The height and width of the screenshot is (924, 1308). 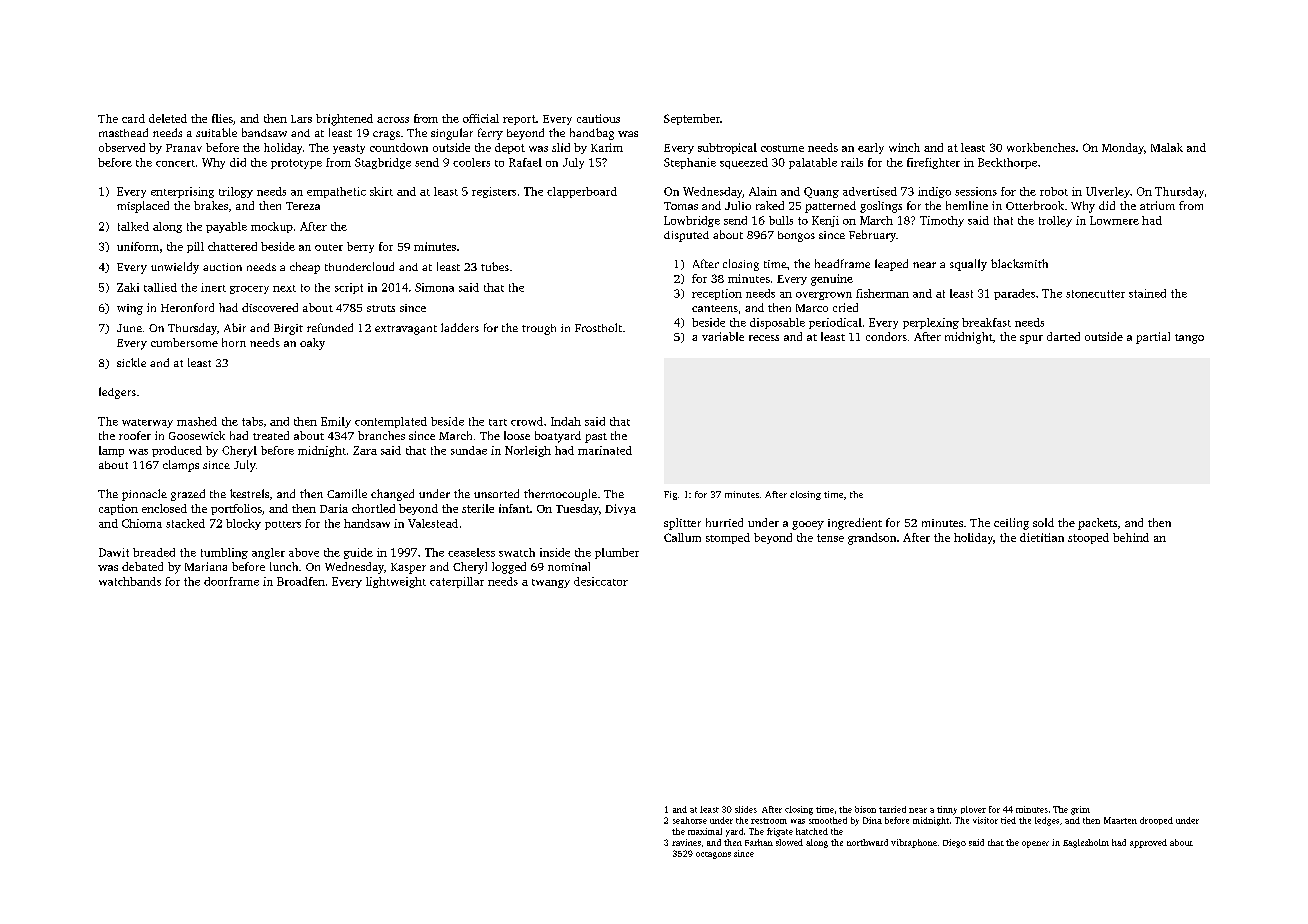 What do you see at coordinates (686, 842) in the screenshot?
I see `ravines` at bounding box center [686, 842].
